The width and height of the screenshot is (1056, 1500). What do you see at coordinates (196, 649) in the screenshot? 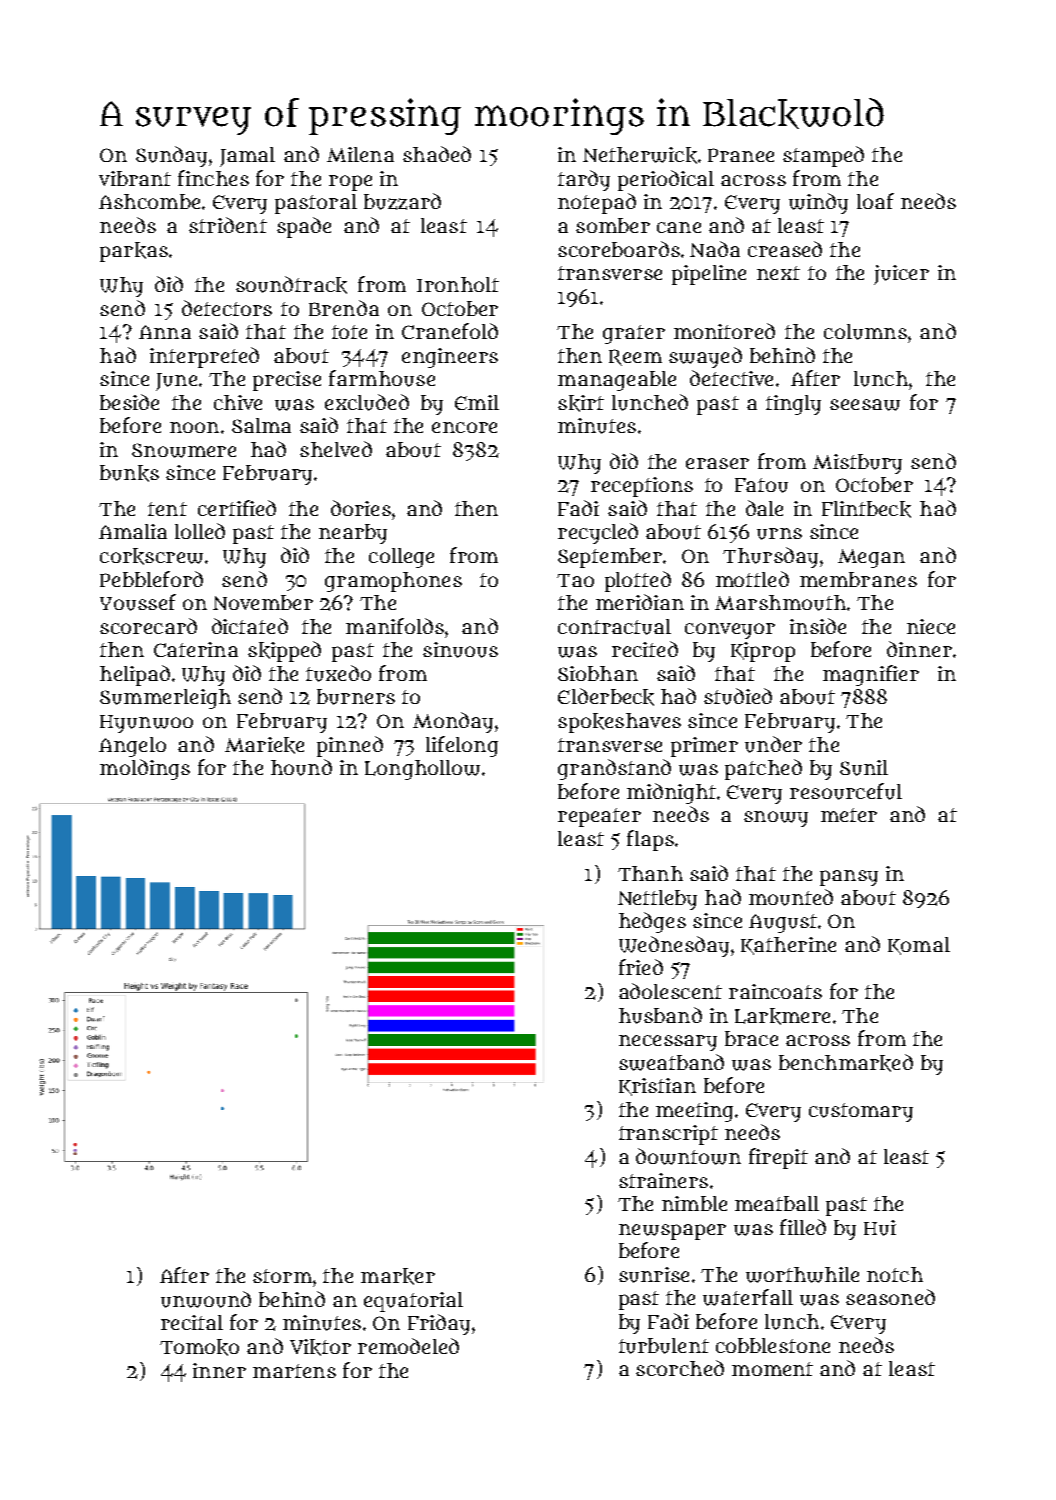
I see `Caterina` at bounding box center [196, 649].
